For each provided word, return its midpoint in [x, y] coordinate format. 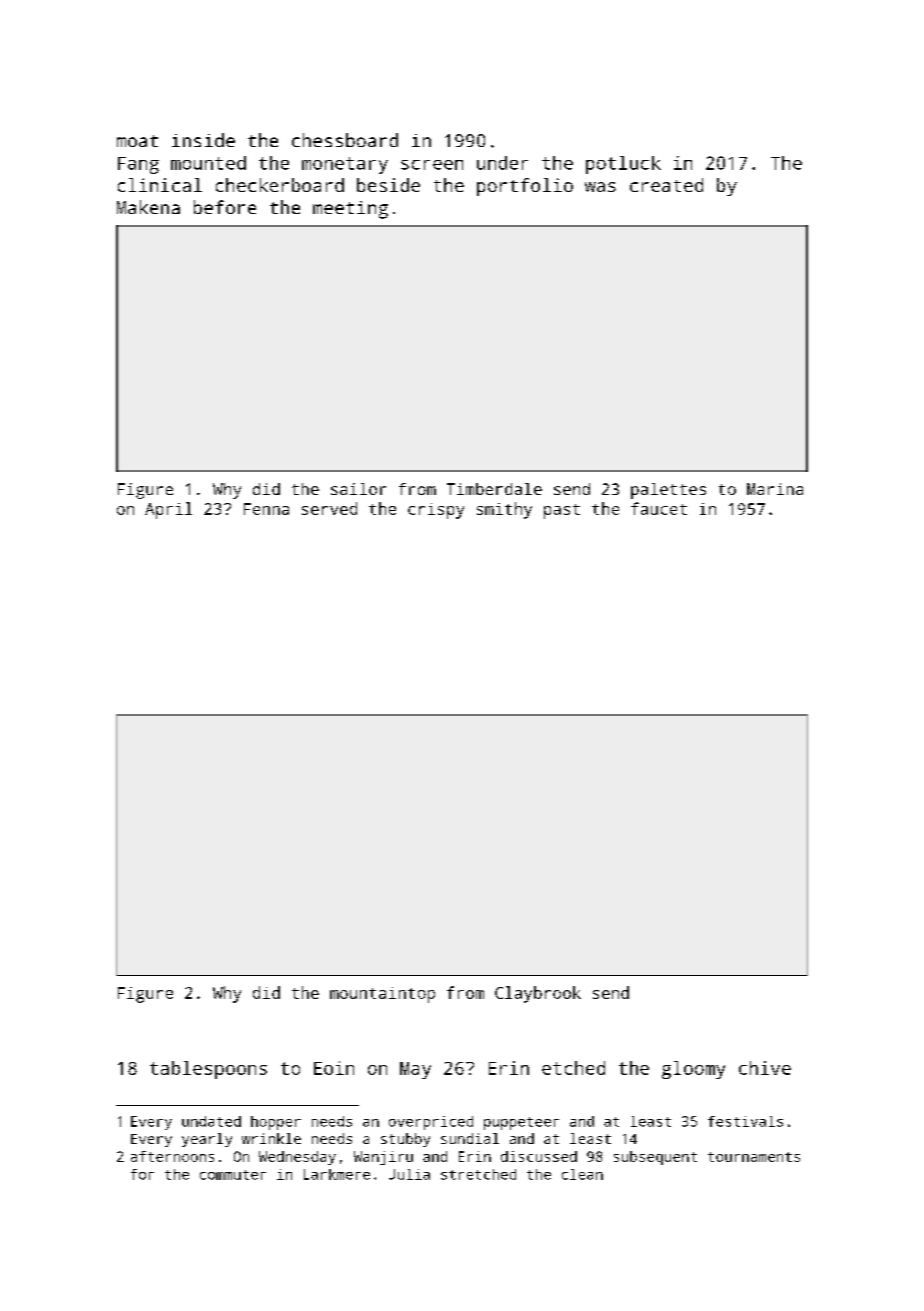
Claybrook [538, 994]
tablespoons [208, 1070]
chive [765, 1068]
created [666, 185]
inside [203, 140]
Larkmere [337, 1174]
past [562, 511]
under [502, 163]
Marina [775, 489]
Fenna [266, 509]
